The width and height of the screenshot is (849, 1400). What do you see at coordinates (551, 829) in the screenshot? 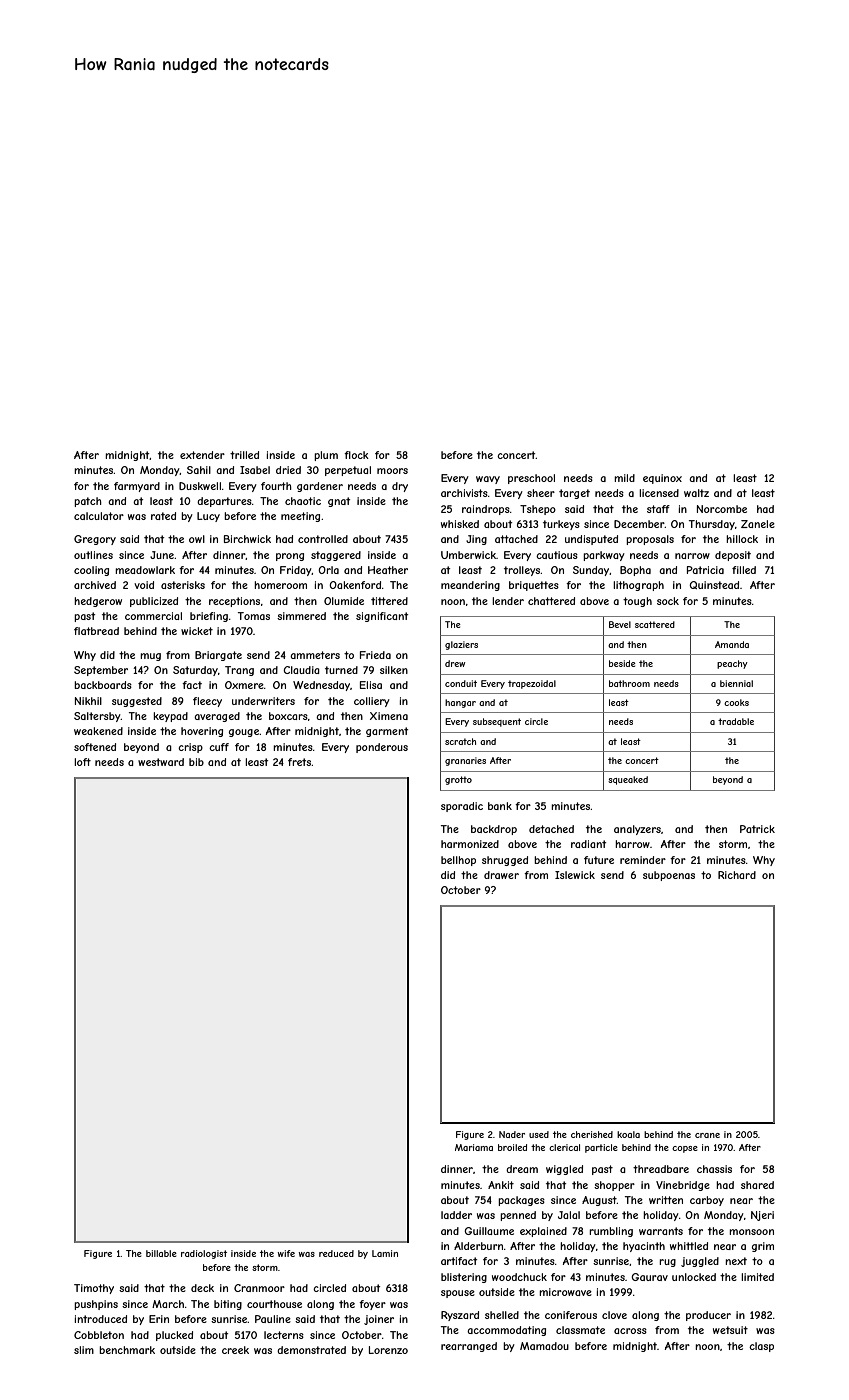
I see `detached` at bounding box center [551, 829].
